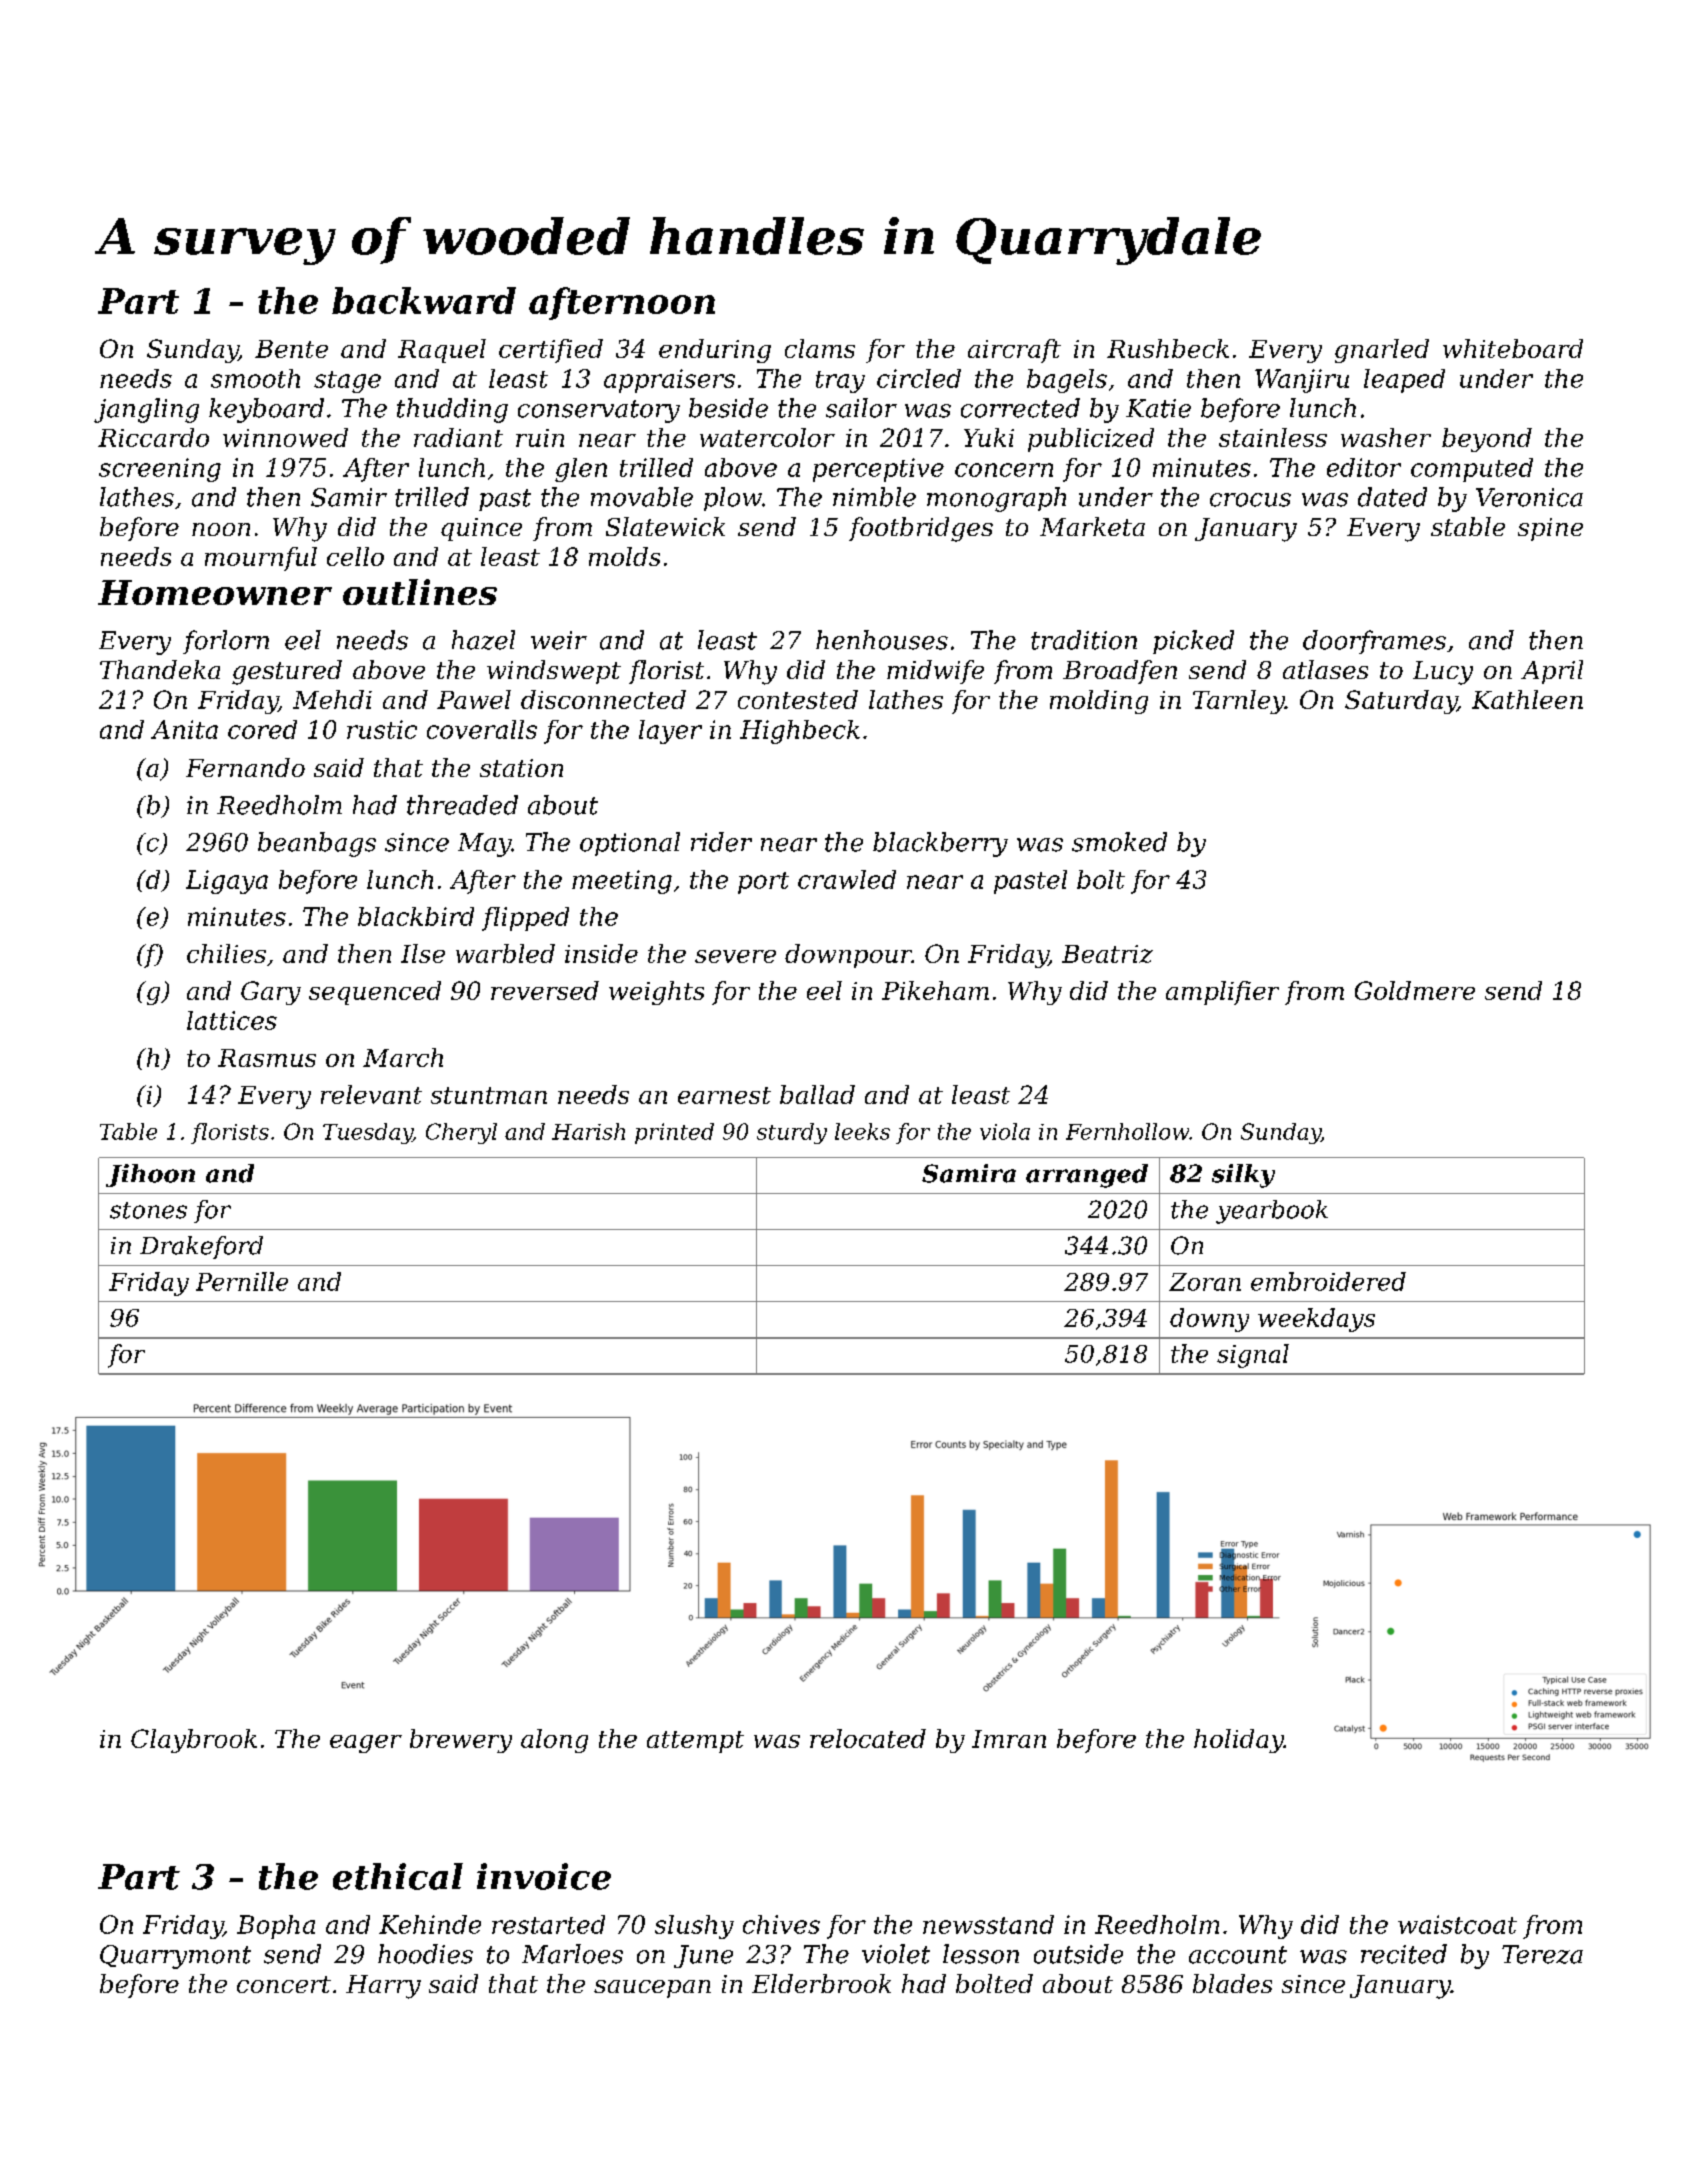  What do you see at coordinates (242, 1281) in the document?
I see `Pernille` at bounding box center [242, 1281].
